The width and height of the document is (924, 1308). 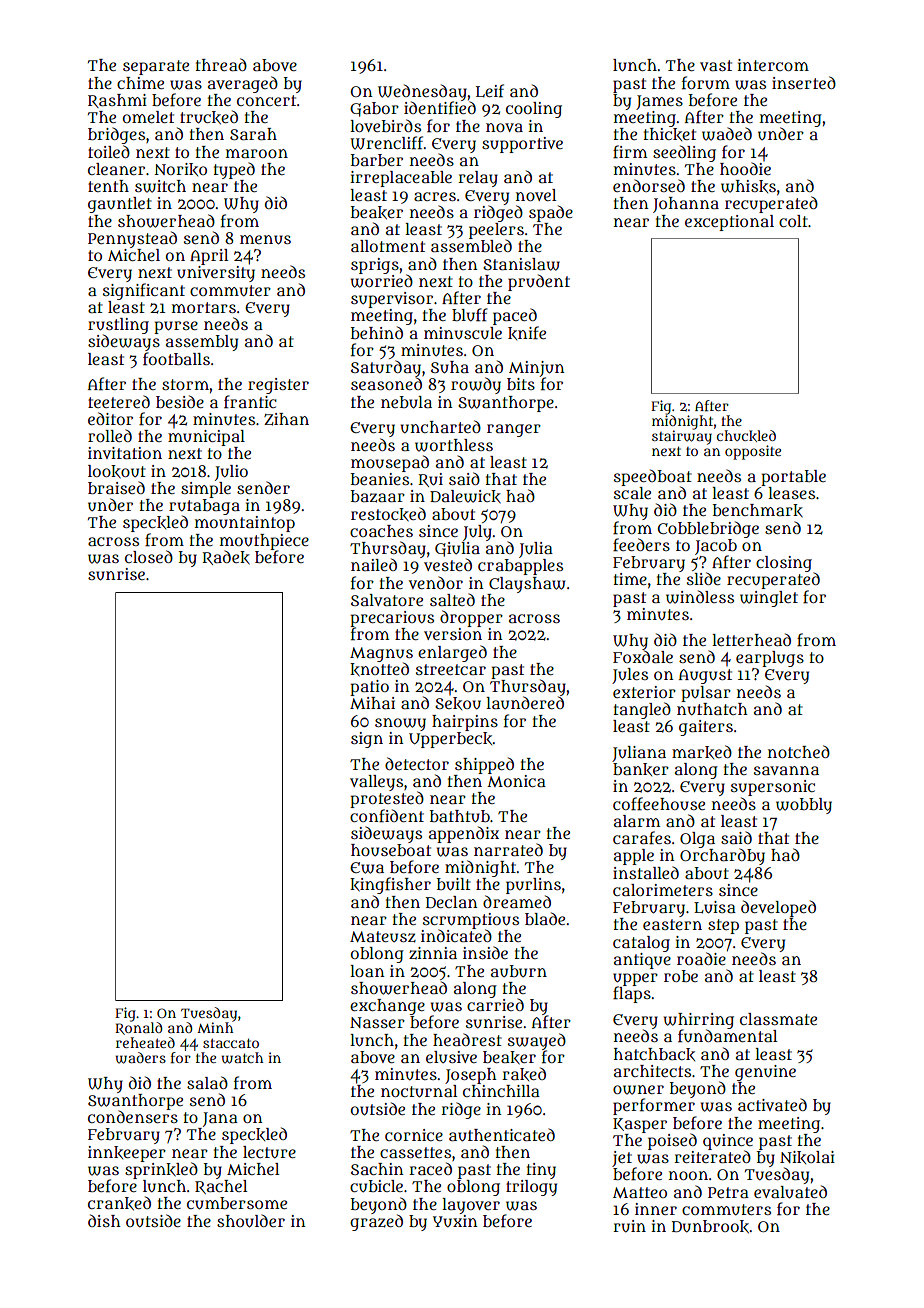 I want to click on portable, so click(x=793, y=478).
